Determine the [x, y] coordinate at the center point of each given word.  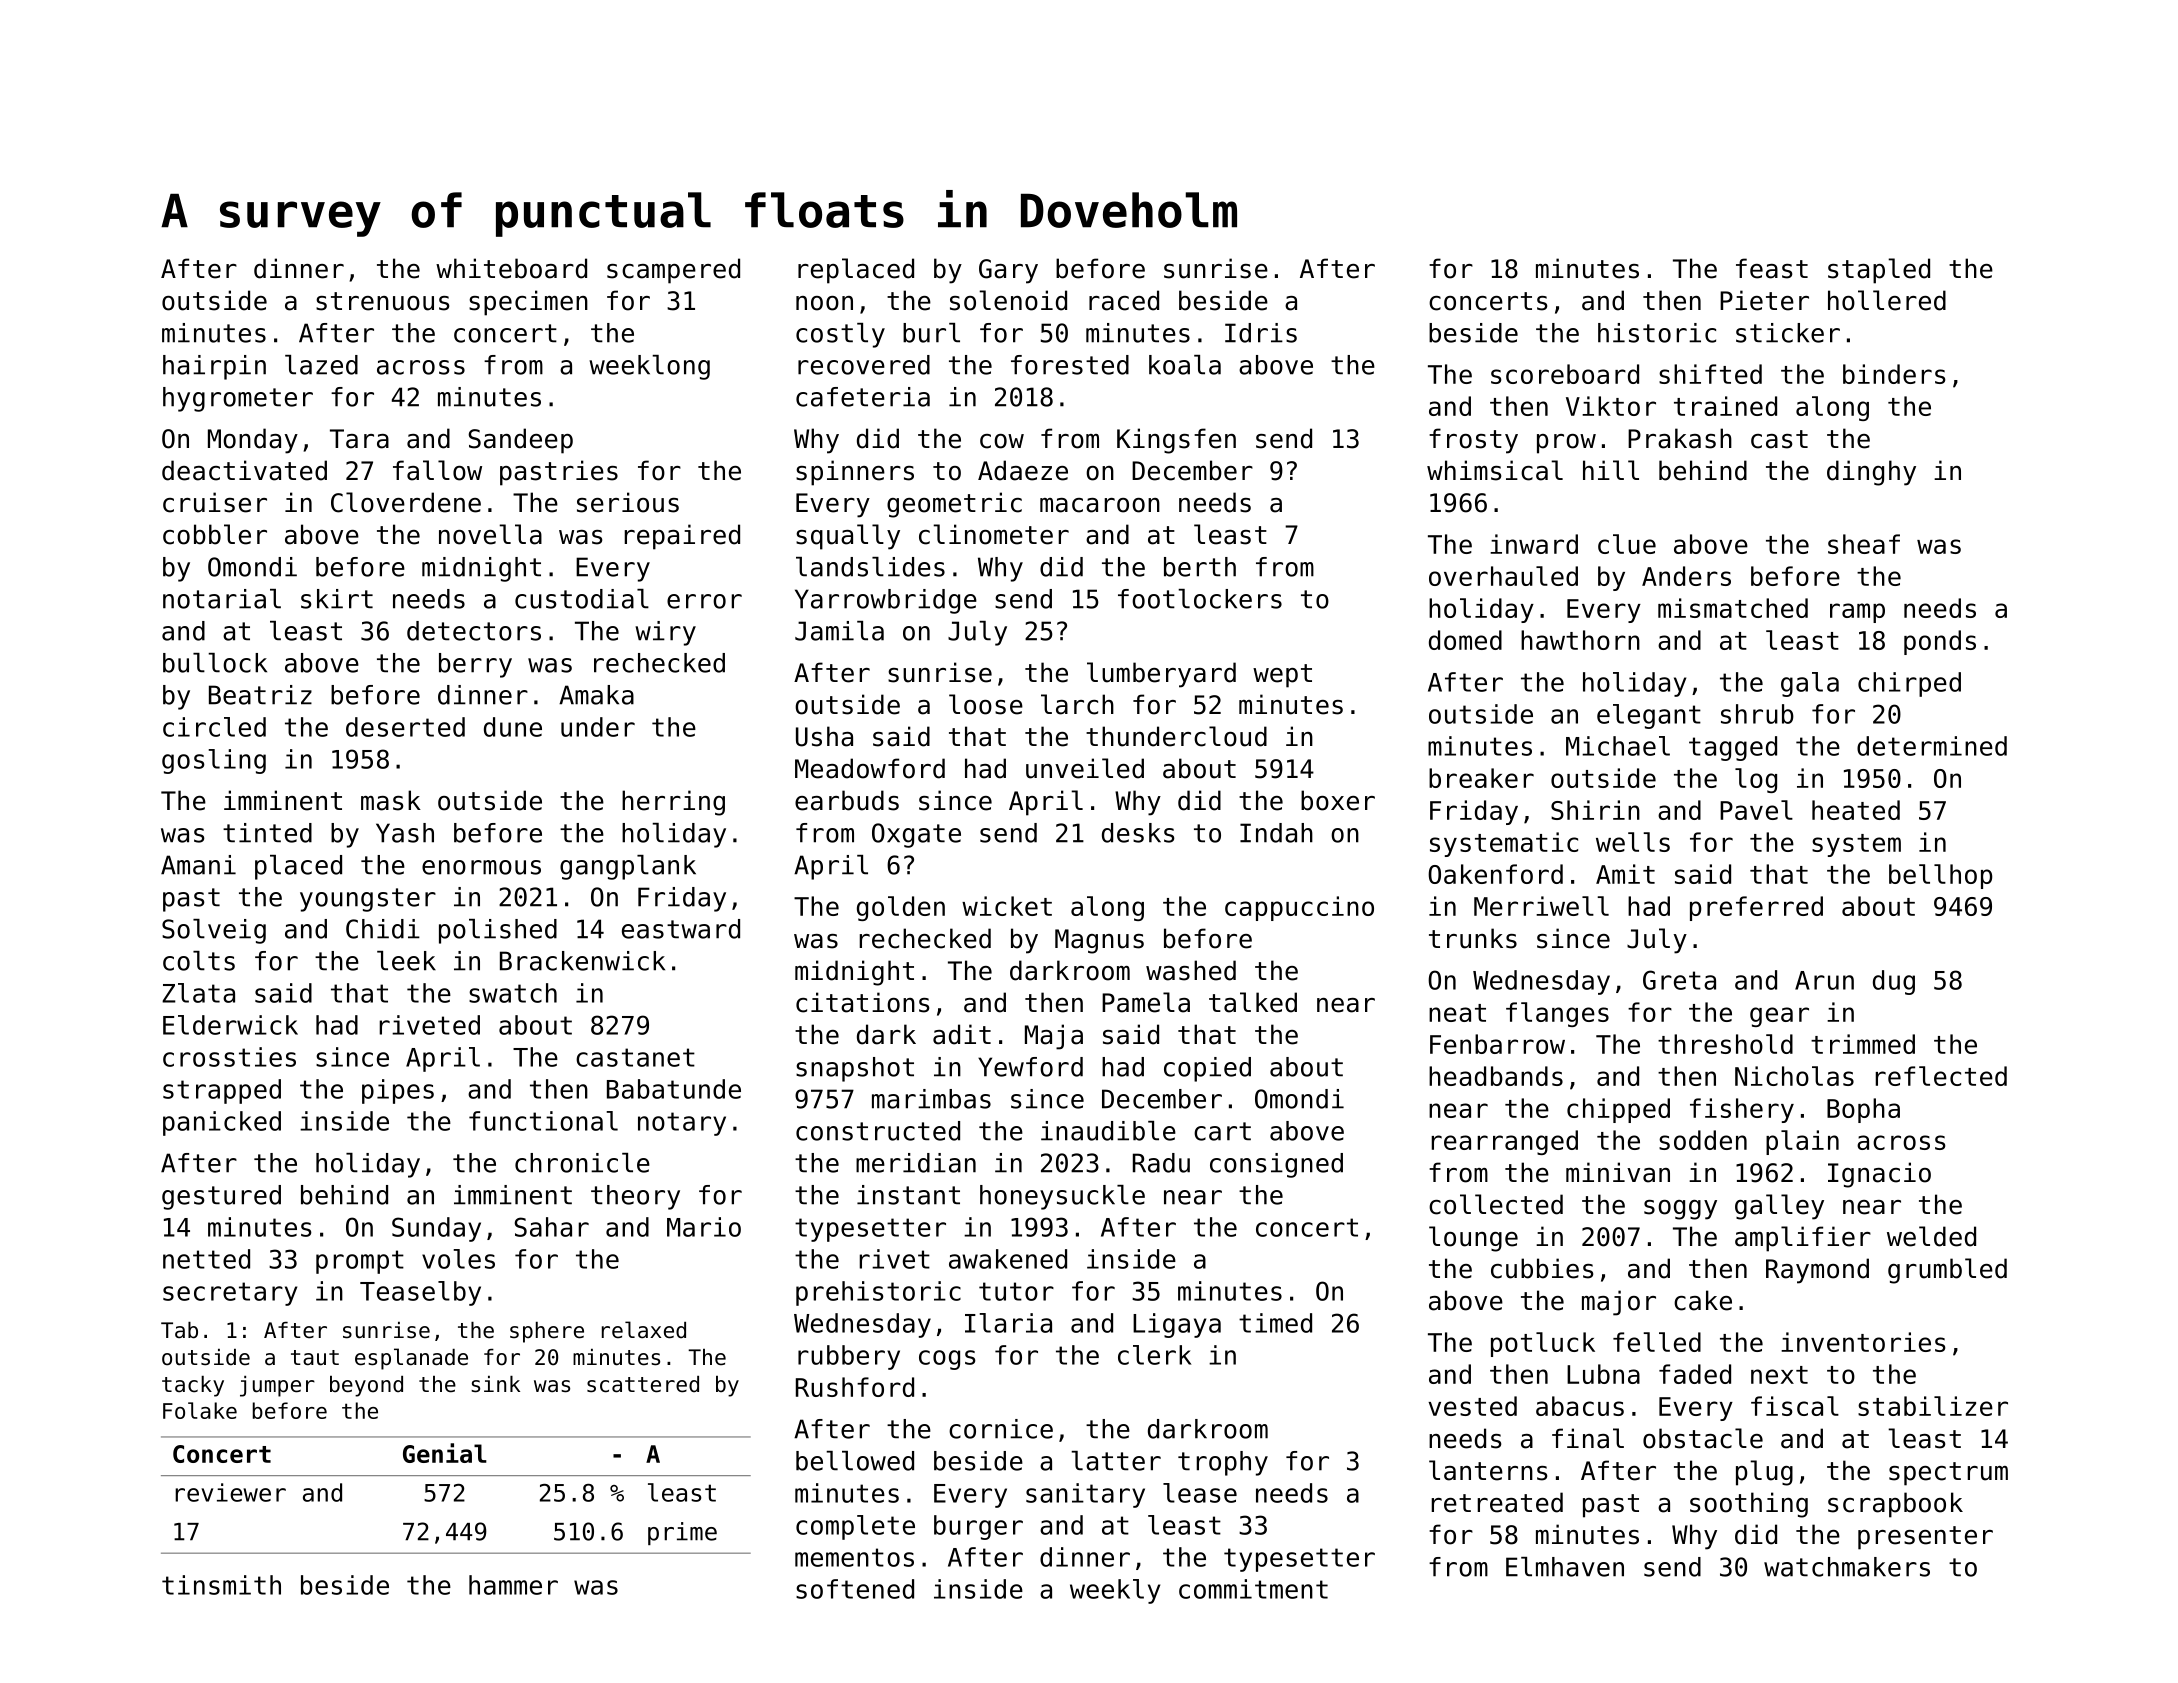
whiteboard [511, 268]
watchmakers [1847, 1567]
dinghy [1871, 473]
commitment [1253, 1589]
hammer [513, 1585]
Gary [1008, 271]
